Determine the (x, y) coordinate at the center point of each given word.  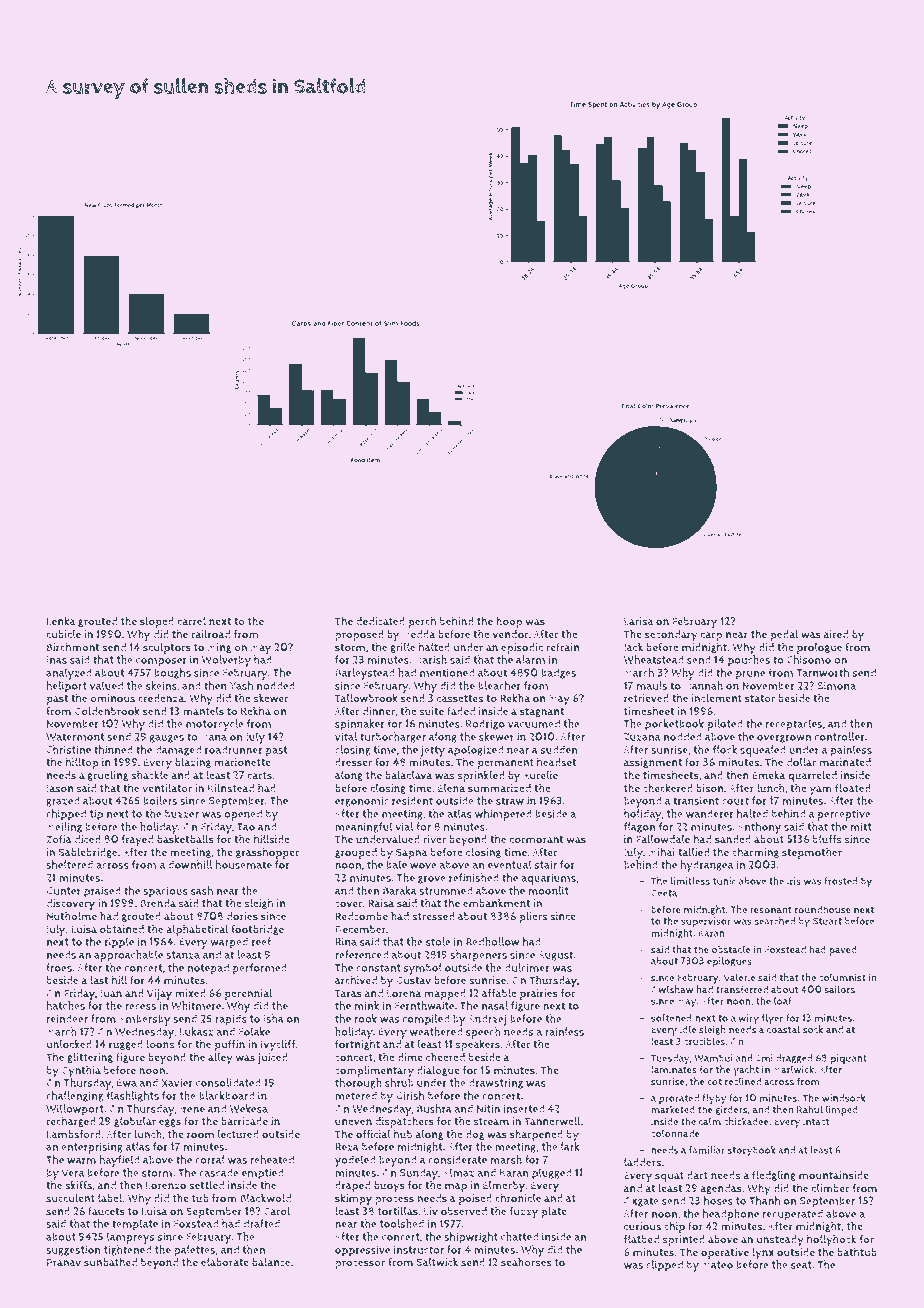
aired (836, 634)
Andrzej (487, 1020)
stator (760, 699)
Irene (192, 1109)
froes (59, 967)
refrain (562, 647)
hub (403, 1134)
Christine (68, 749)
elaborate (225, 1262)
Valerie (739, 977)
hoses (718, 1200)
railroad (210, 634)
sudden (559, 749)
